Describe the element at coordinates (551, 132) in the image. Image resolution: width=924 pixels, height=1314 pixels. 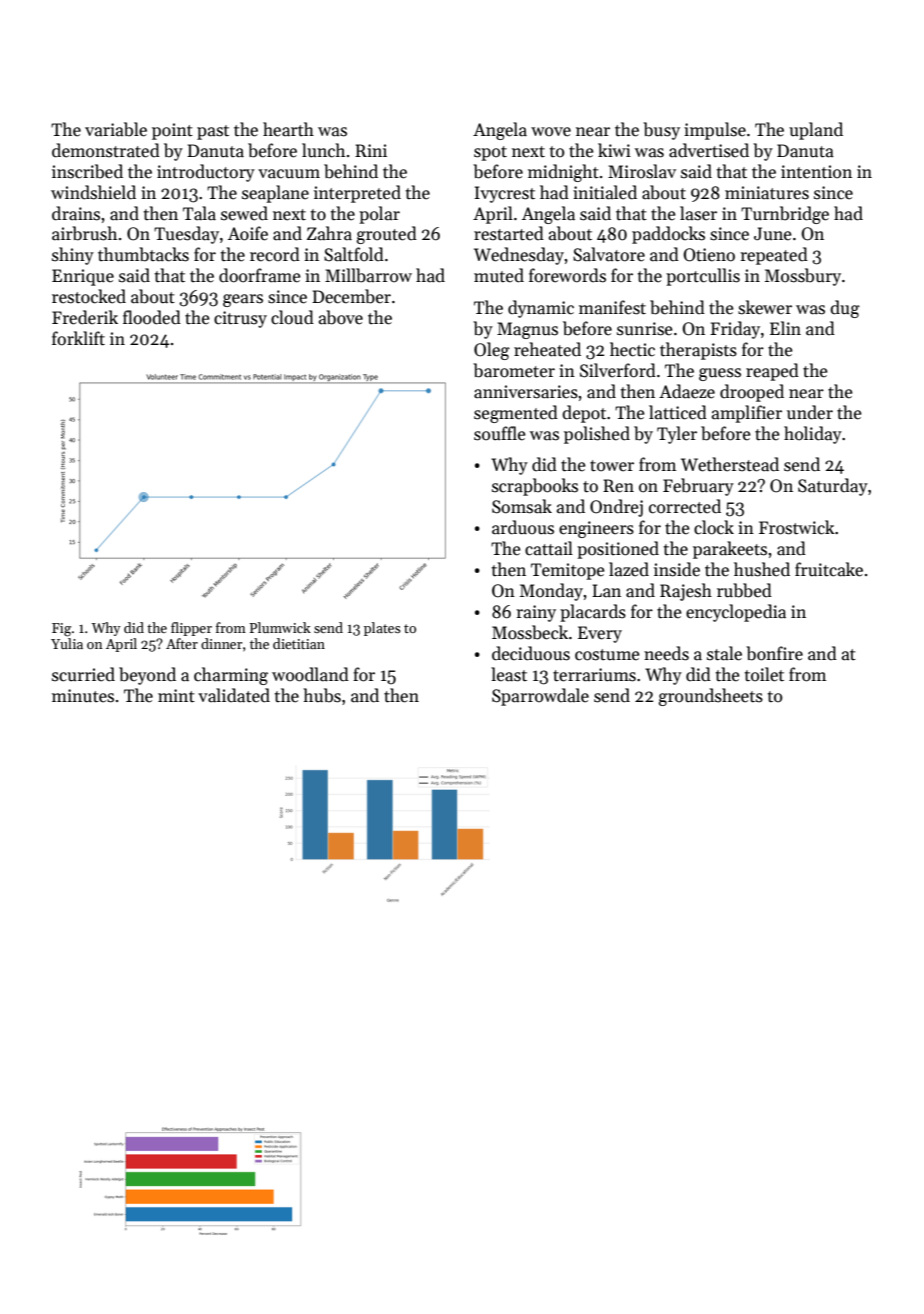
I see `wove` at that location.
